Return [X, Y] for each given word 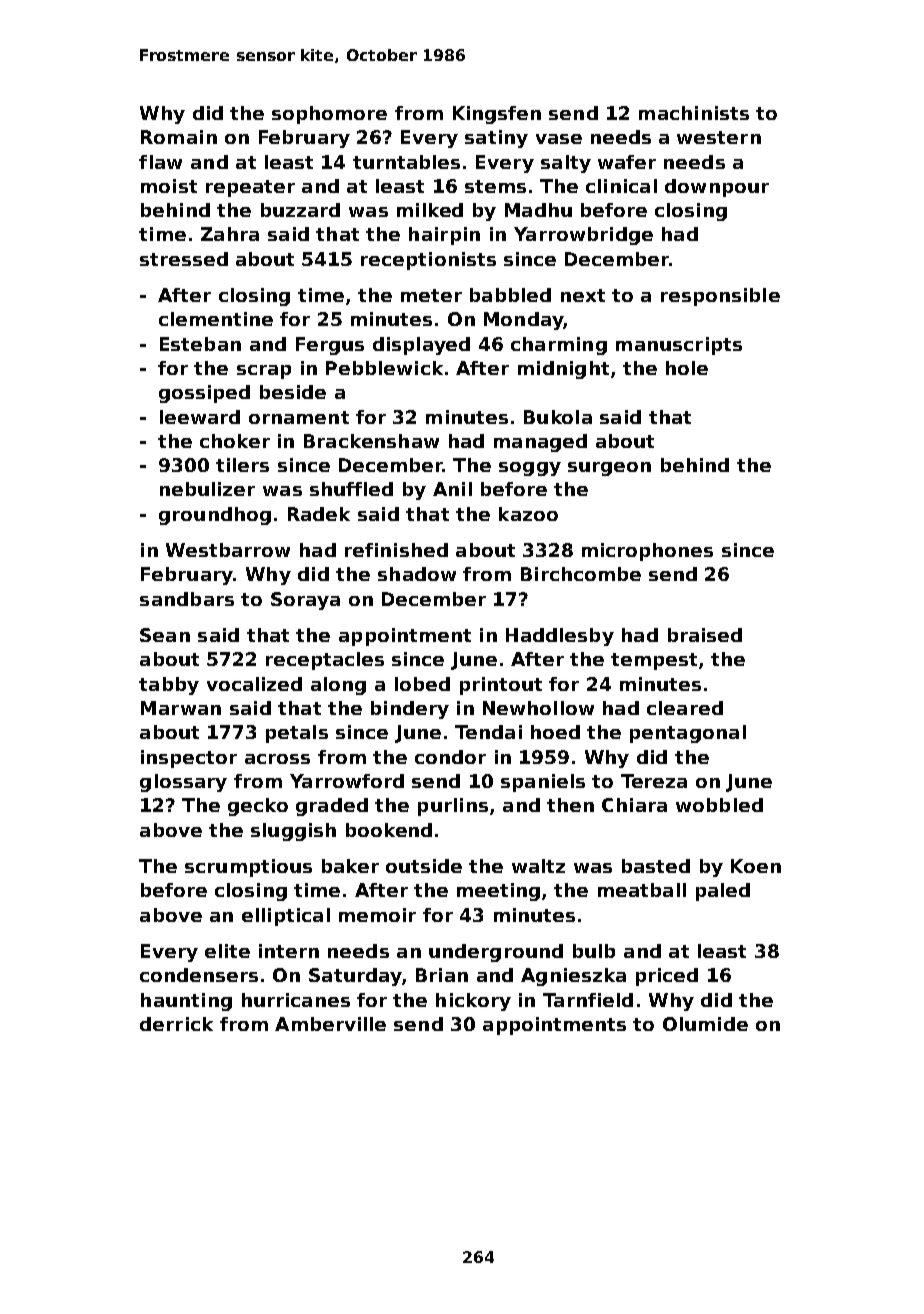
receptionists [428, 261]
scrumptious [248, 868]
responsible [720, 297]
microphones [647, 552]
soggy [530, 469]
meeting [498, 892]
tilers [242, 465]
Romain [179, 137]
